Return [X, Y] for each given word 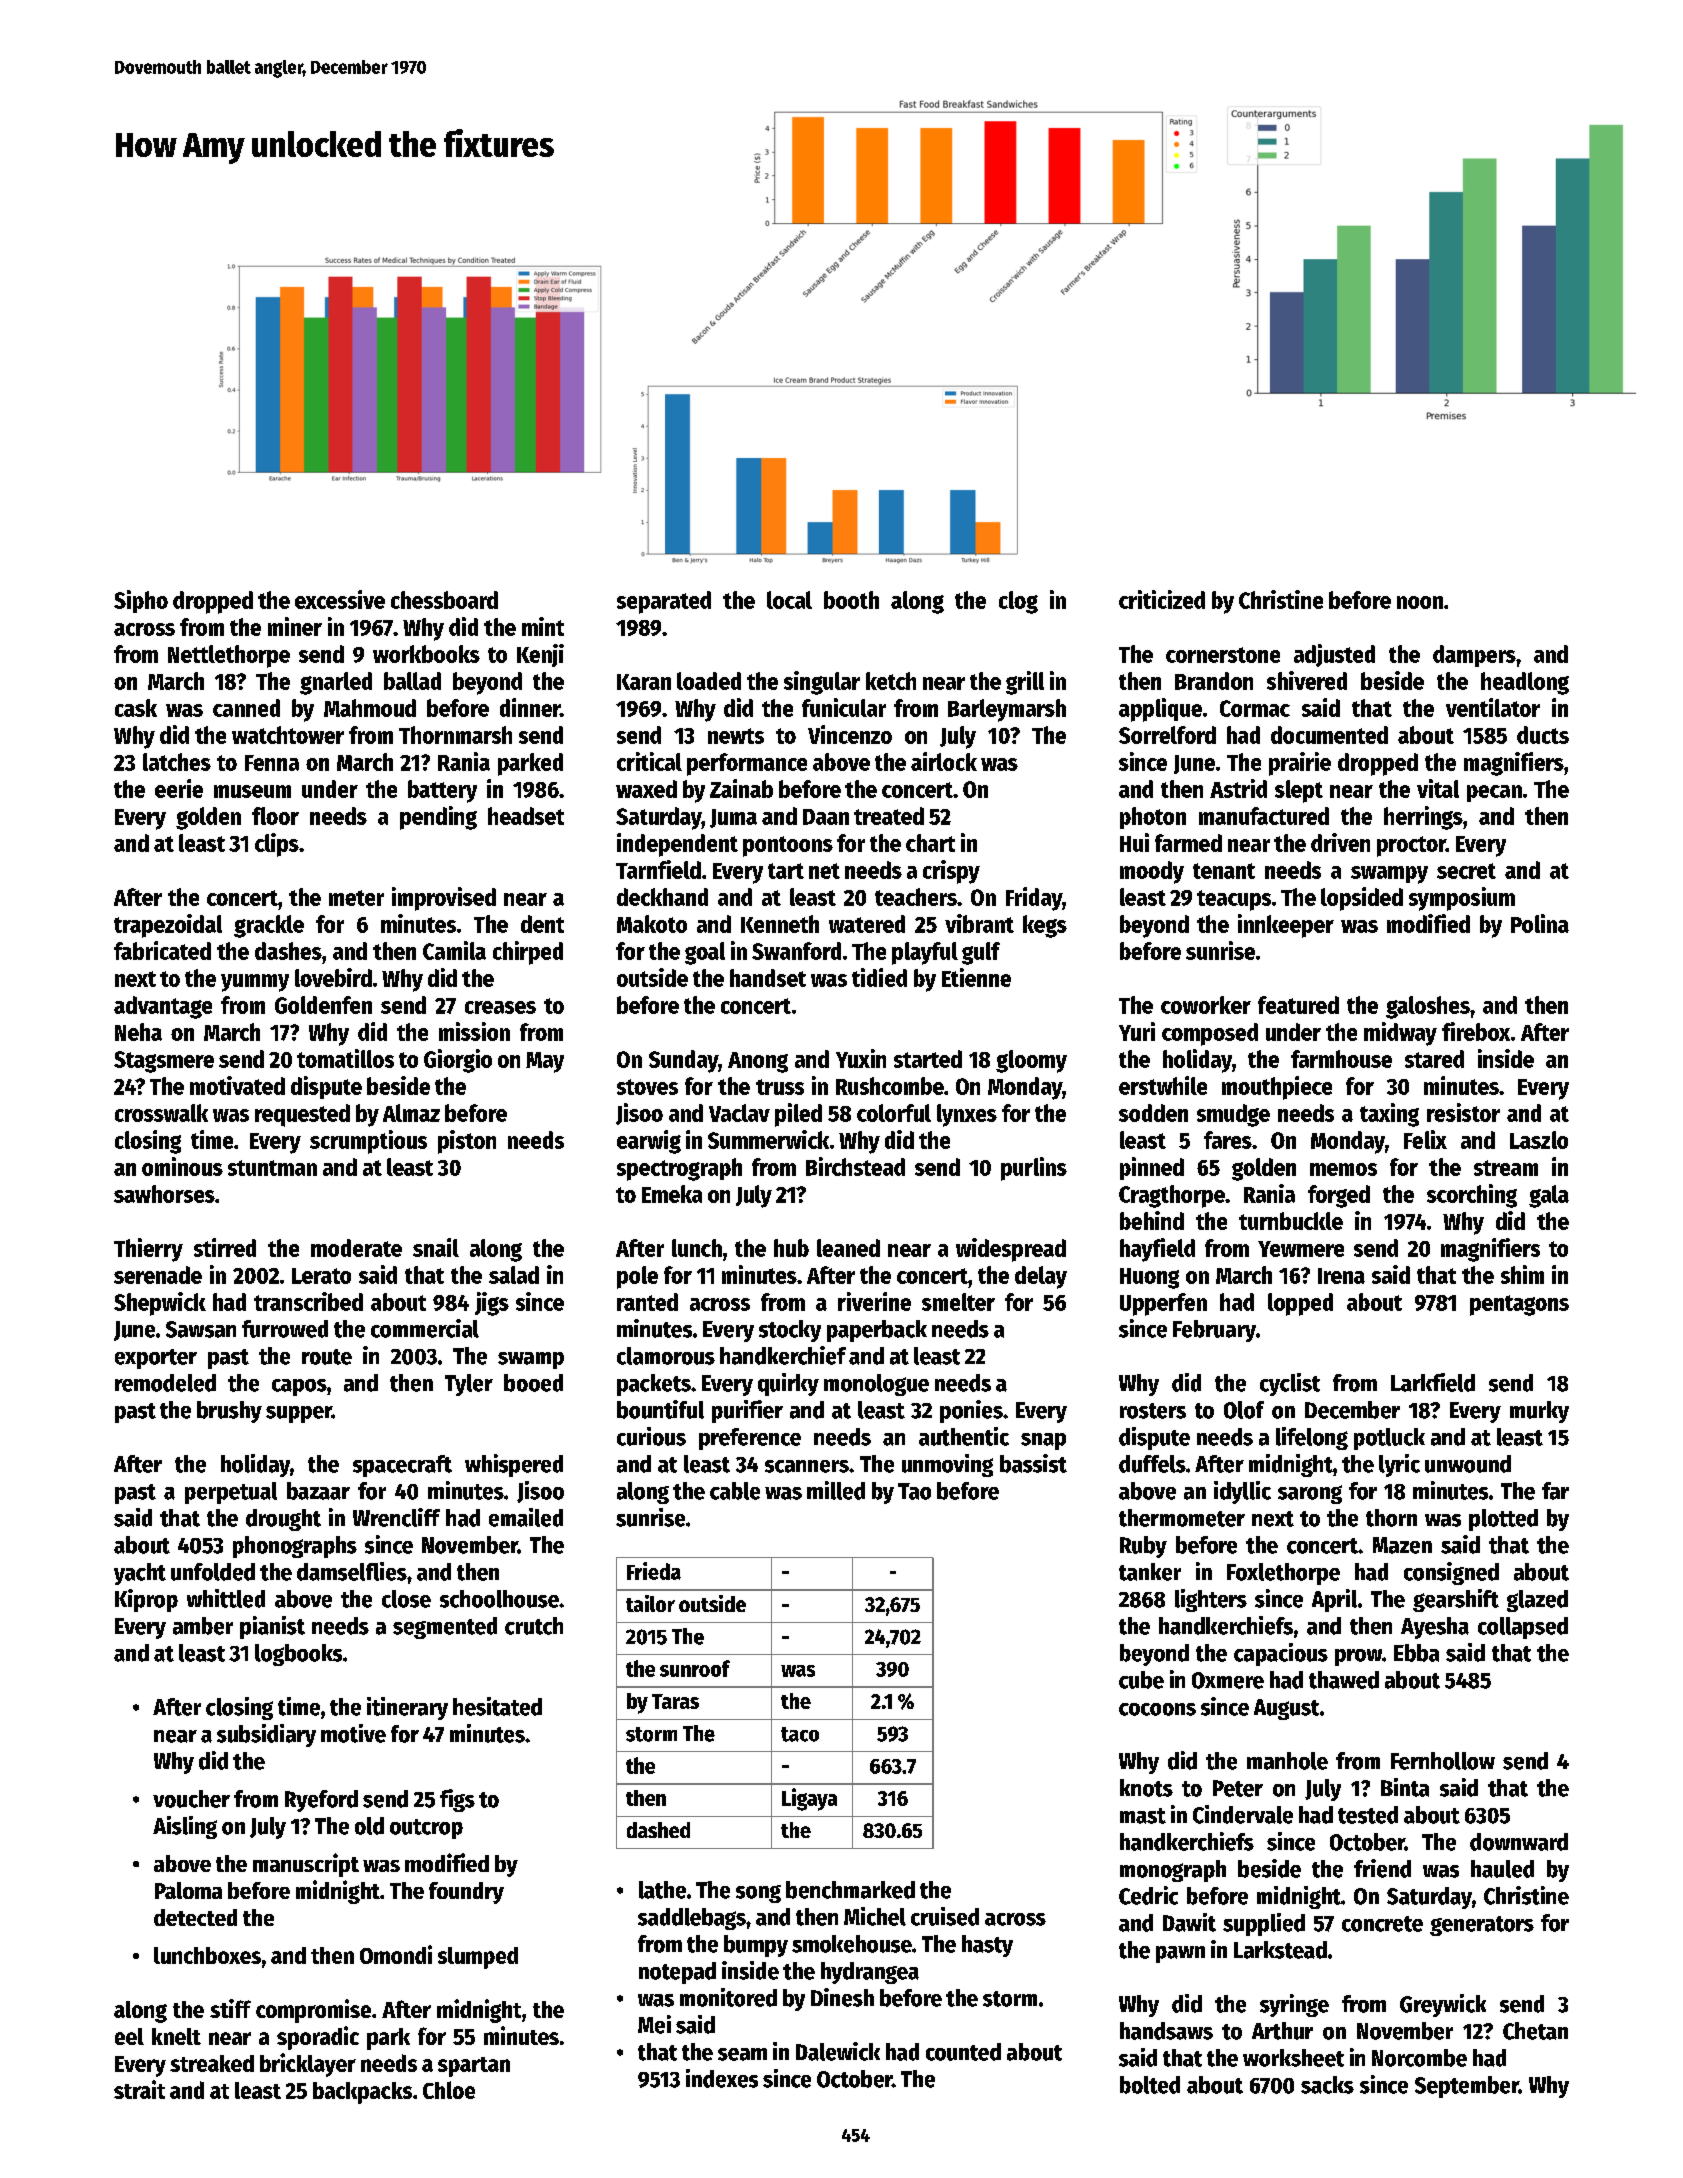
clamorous [666, 1356]
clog [1018, 602]
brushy [229, 1412]
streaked [212, 2063]
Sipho [141, 601]
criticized [1162, 599]
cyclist [1290, 1384]
